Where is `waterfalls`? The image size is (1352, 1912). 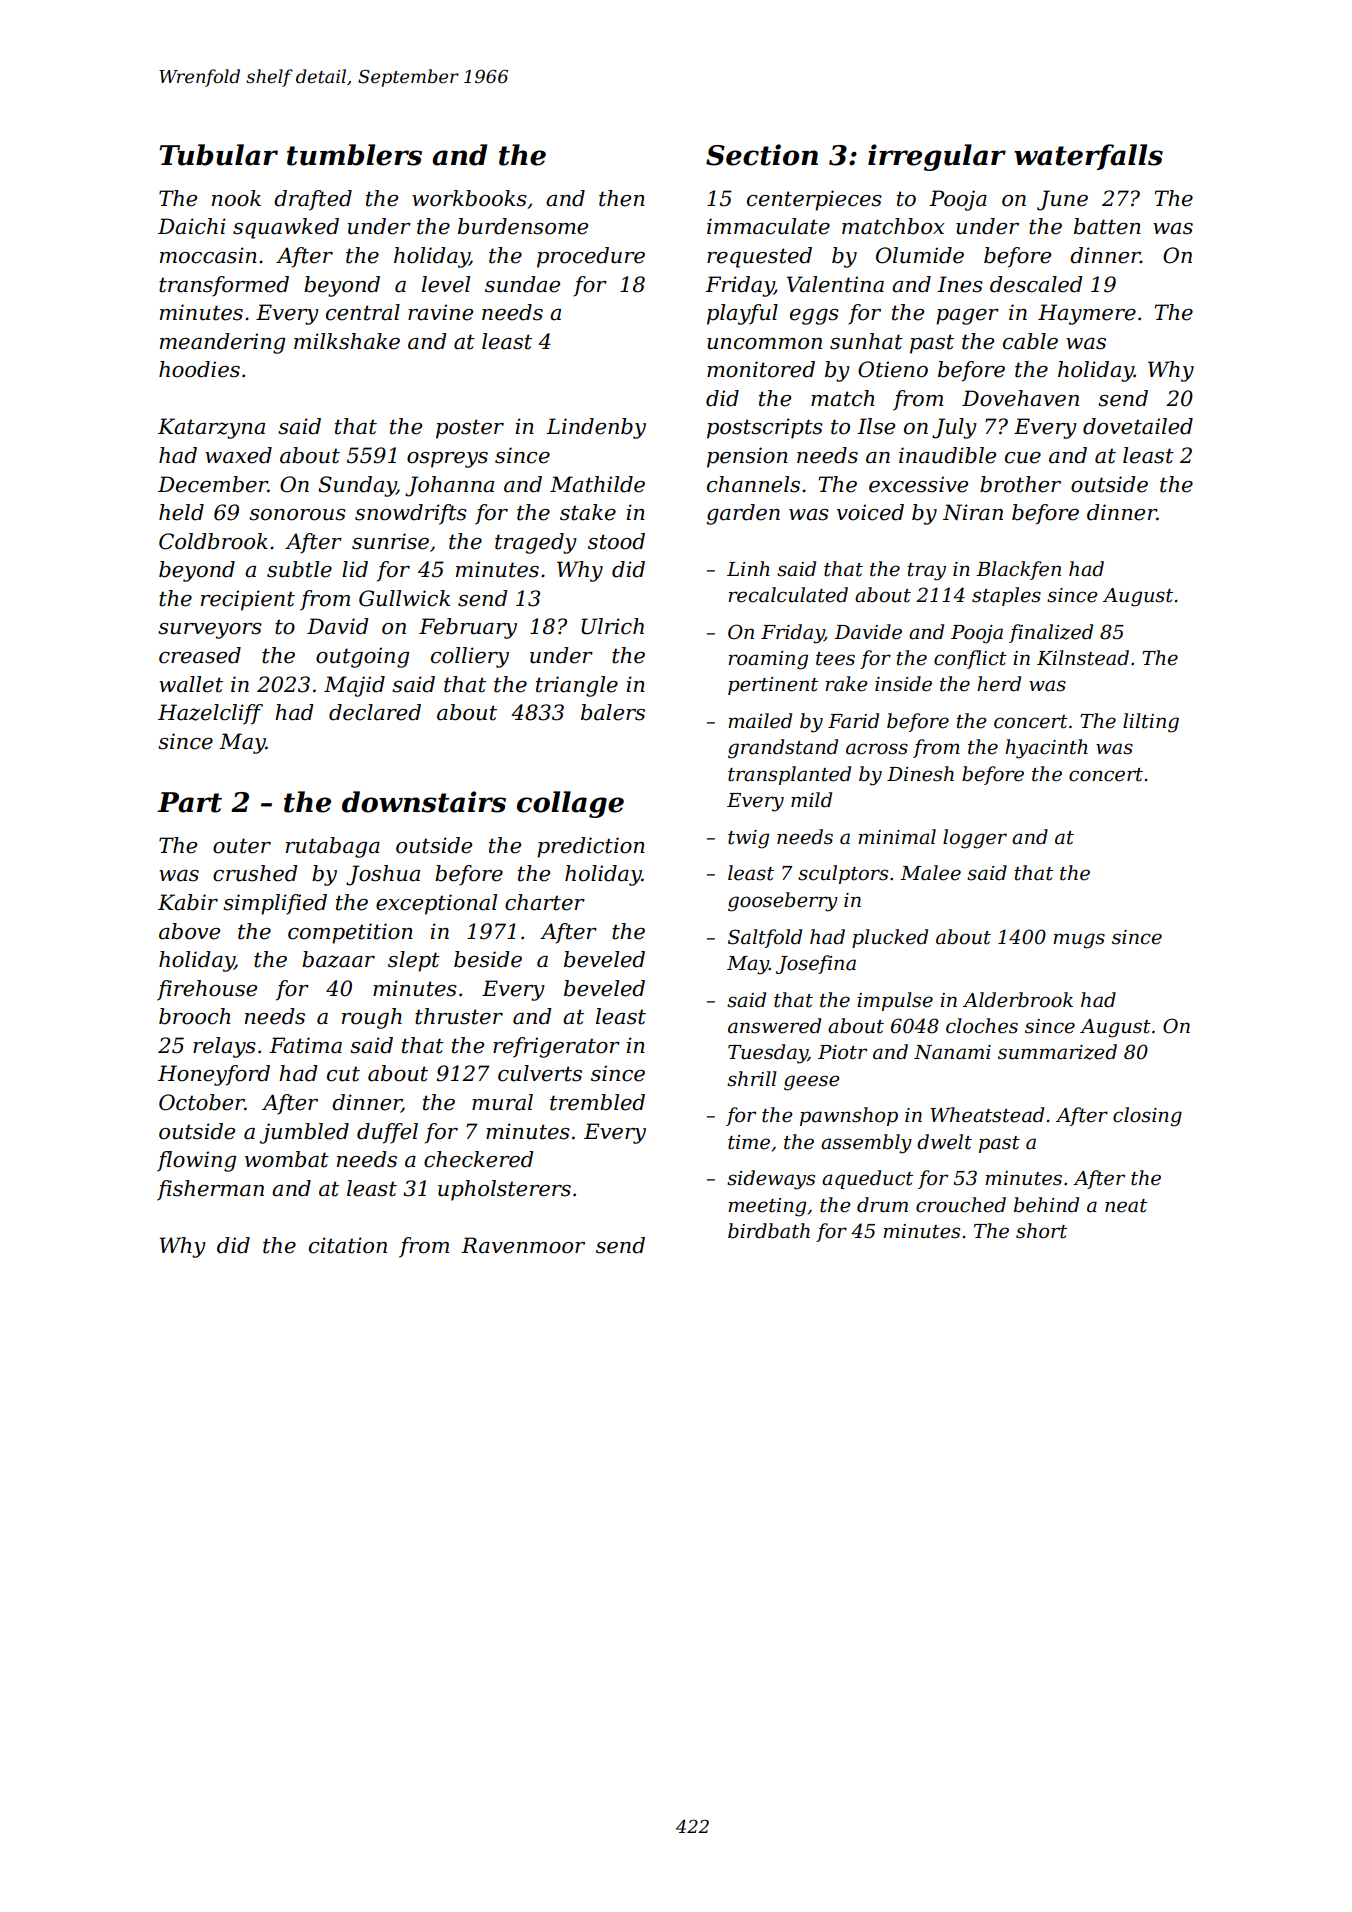
waterfalls is located at coordinates (1088, 157).
